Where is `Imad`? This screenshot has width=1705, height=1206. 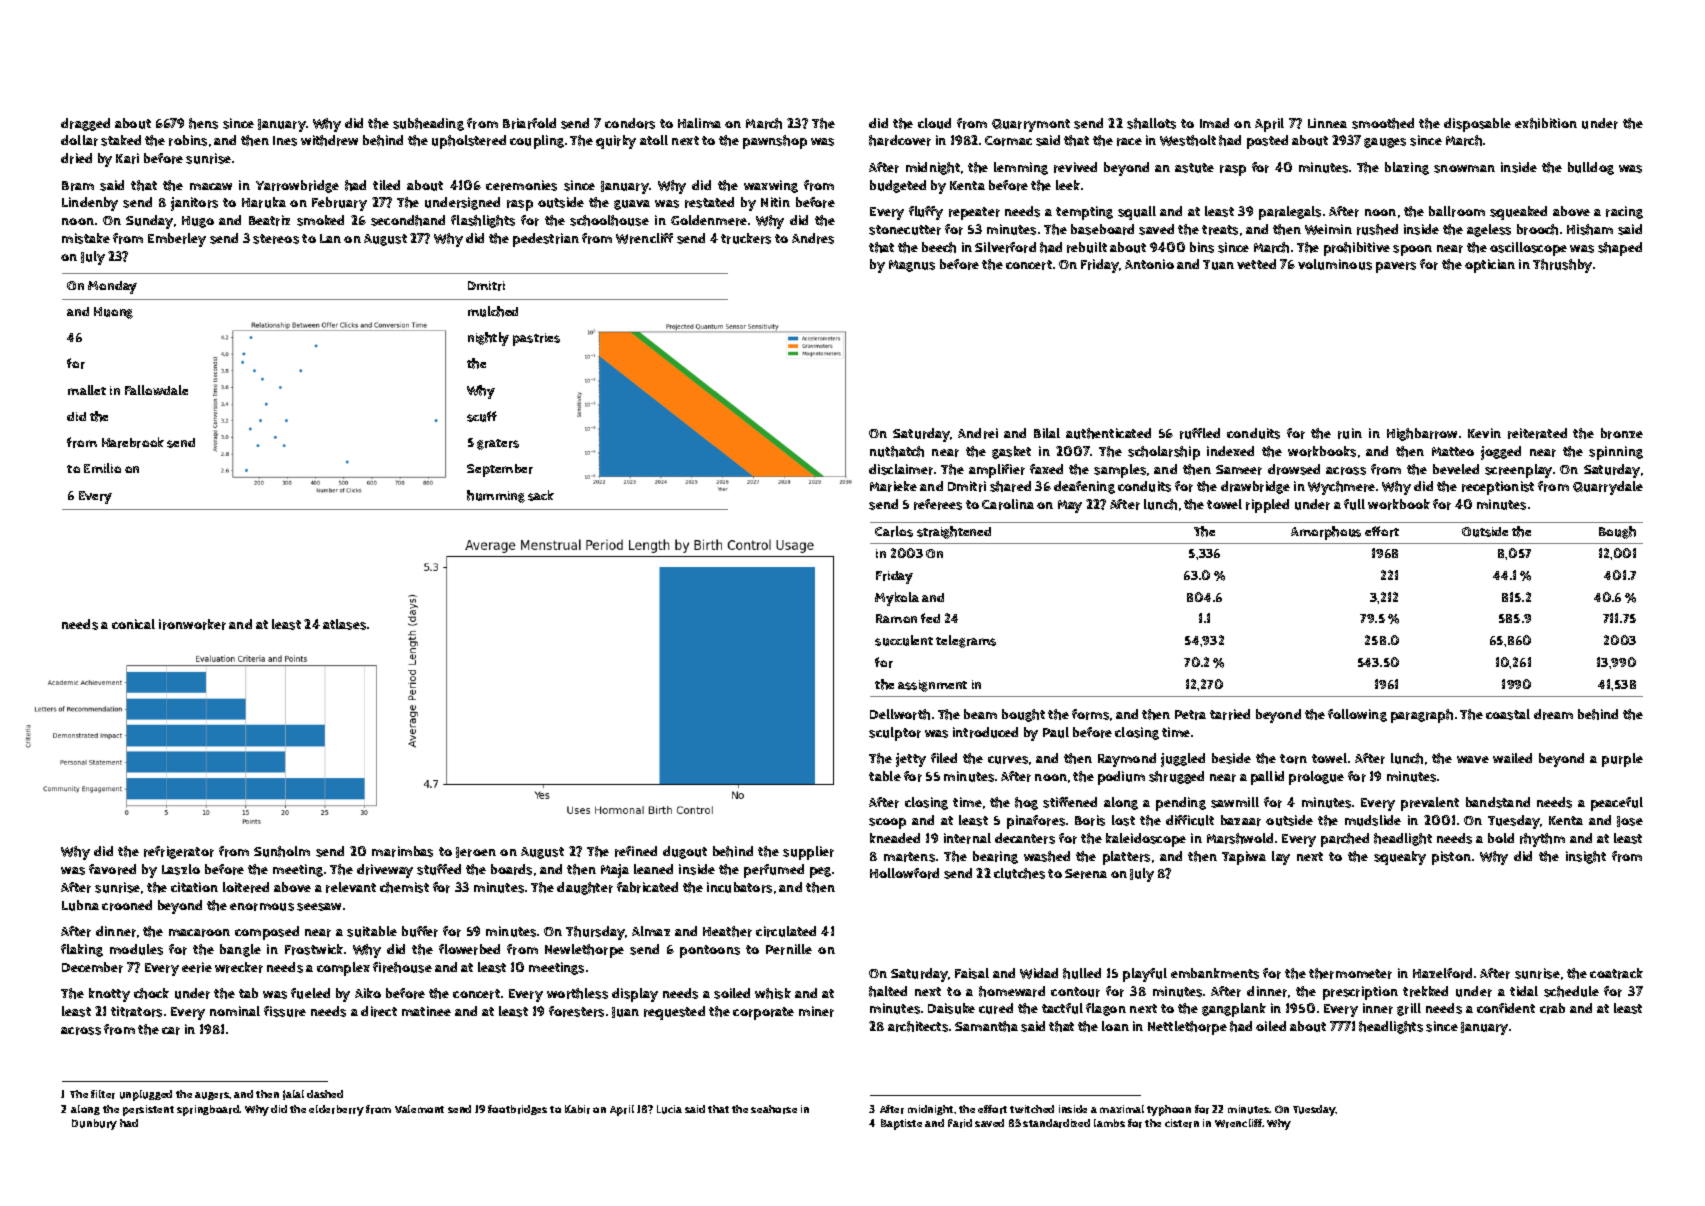 Imad is located at coordinates (1214, 123).
